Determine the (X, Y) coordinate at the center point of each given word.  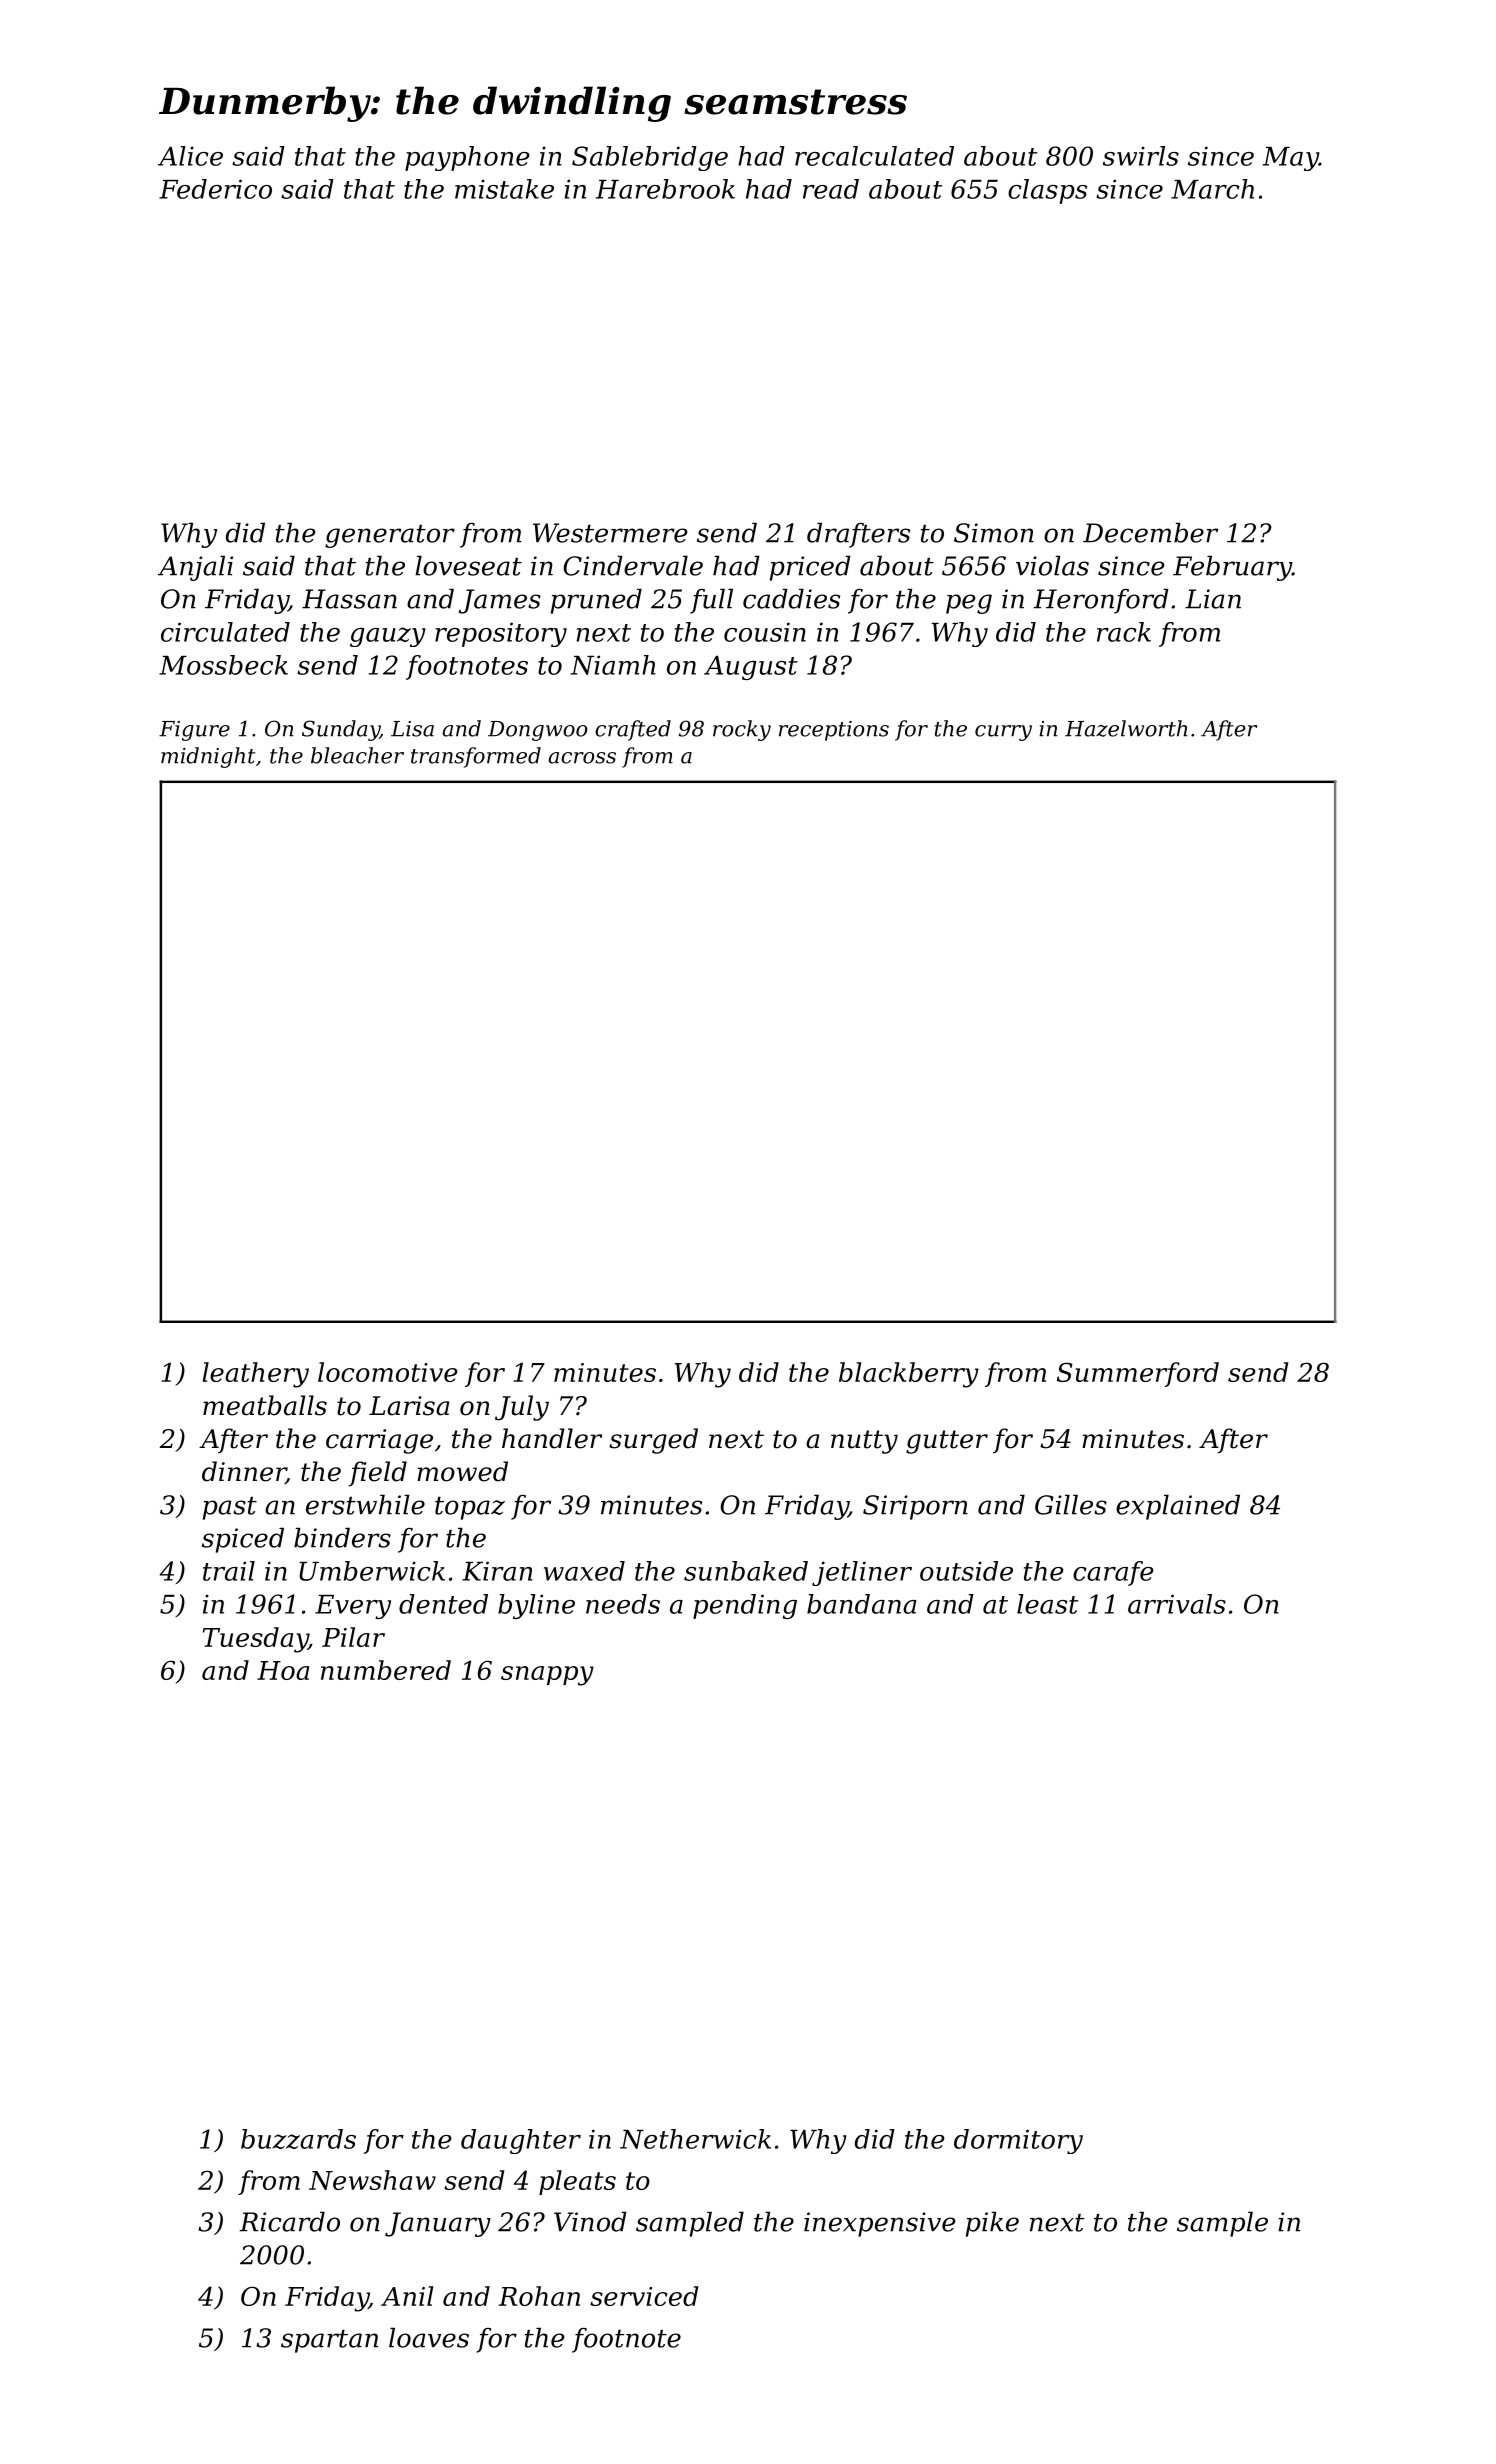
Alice (190, 156)
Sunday (341, 730)
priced (810, 568)
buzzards (298, 2139)
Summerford (1138, 1374)
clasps (1047, 191)
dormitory (1018, 2141)
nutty (864, 1442)
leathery (255, 1375)
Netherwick (695, 2139)
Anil (407, 2296)
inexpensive (879, 2224)
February (1232, 568)
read (831, 189)
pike (992, 2224)
